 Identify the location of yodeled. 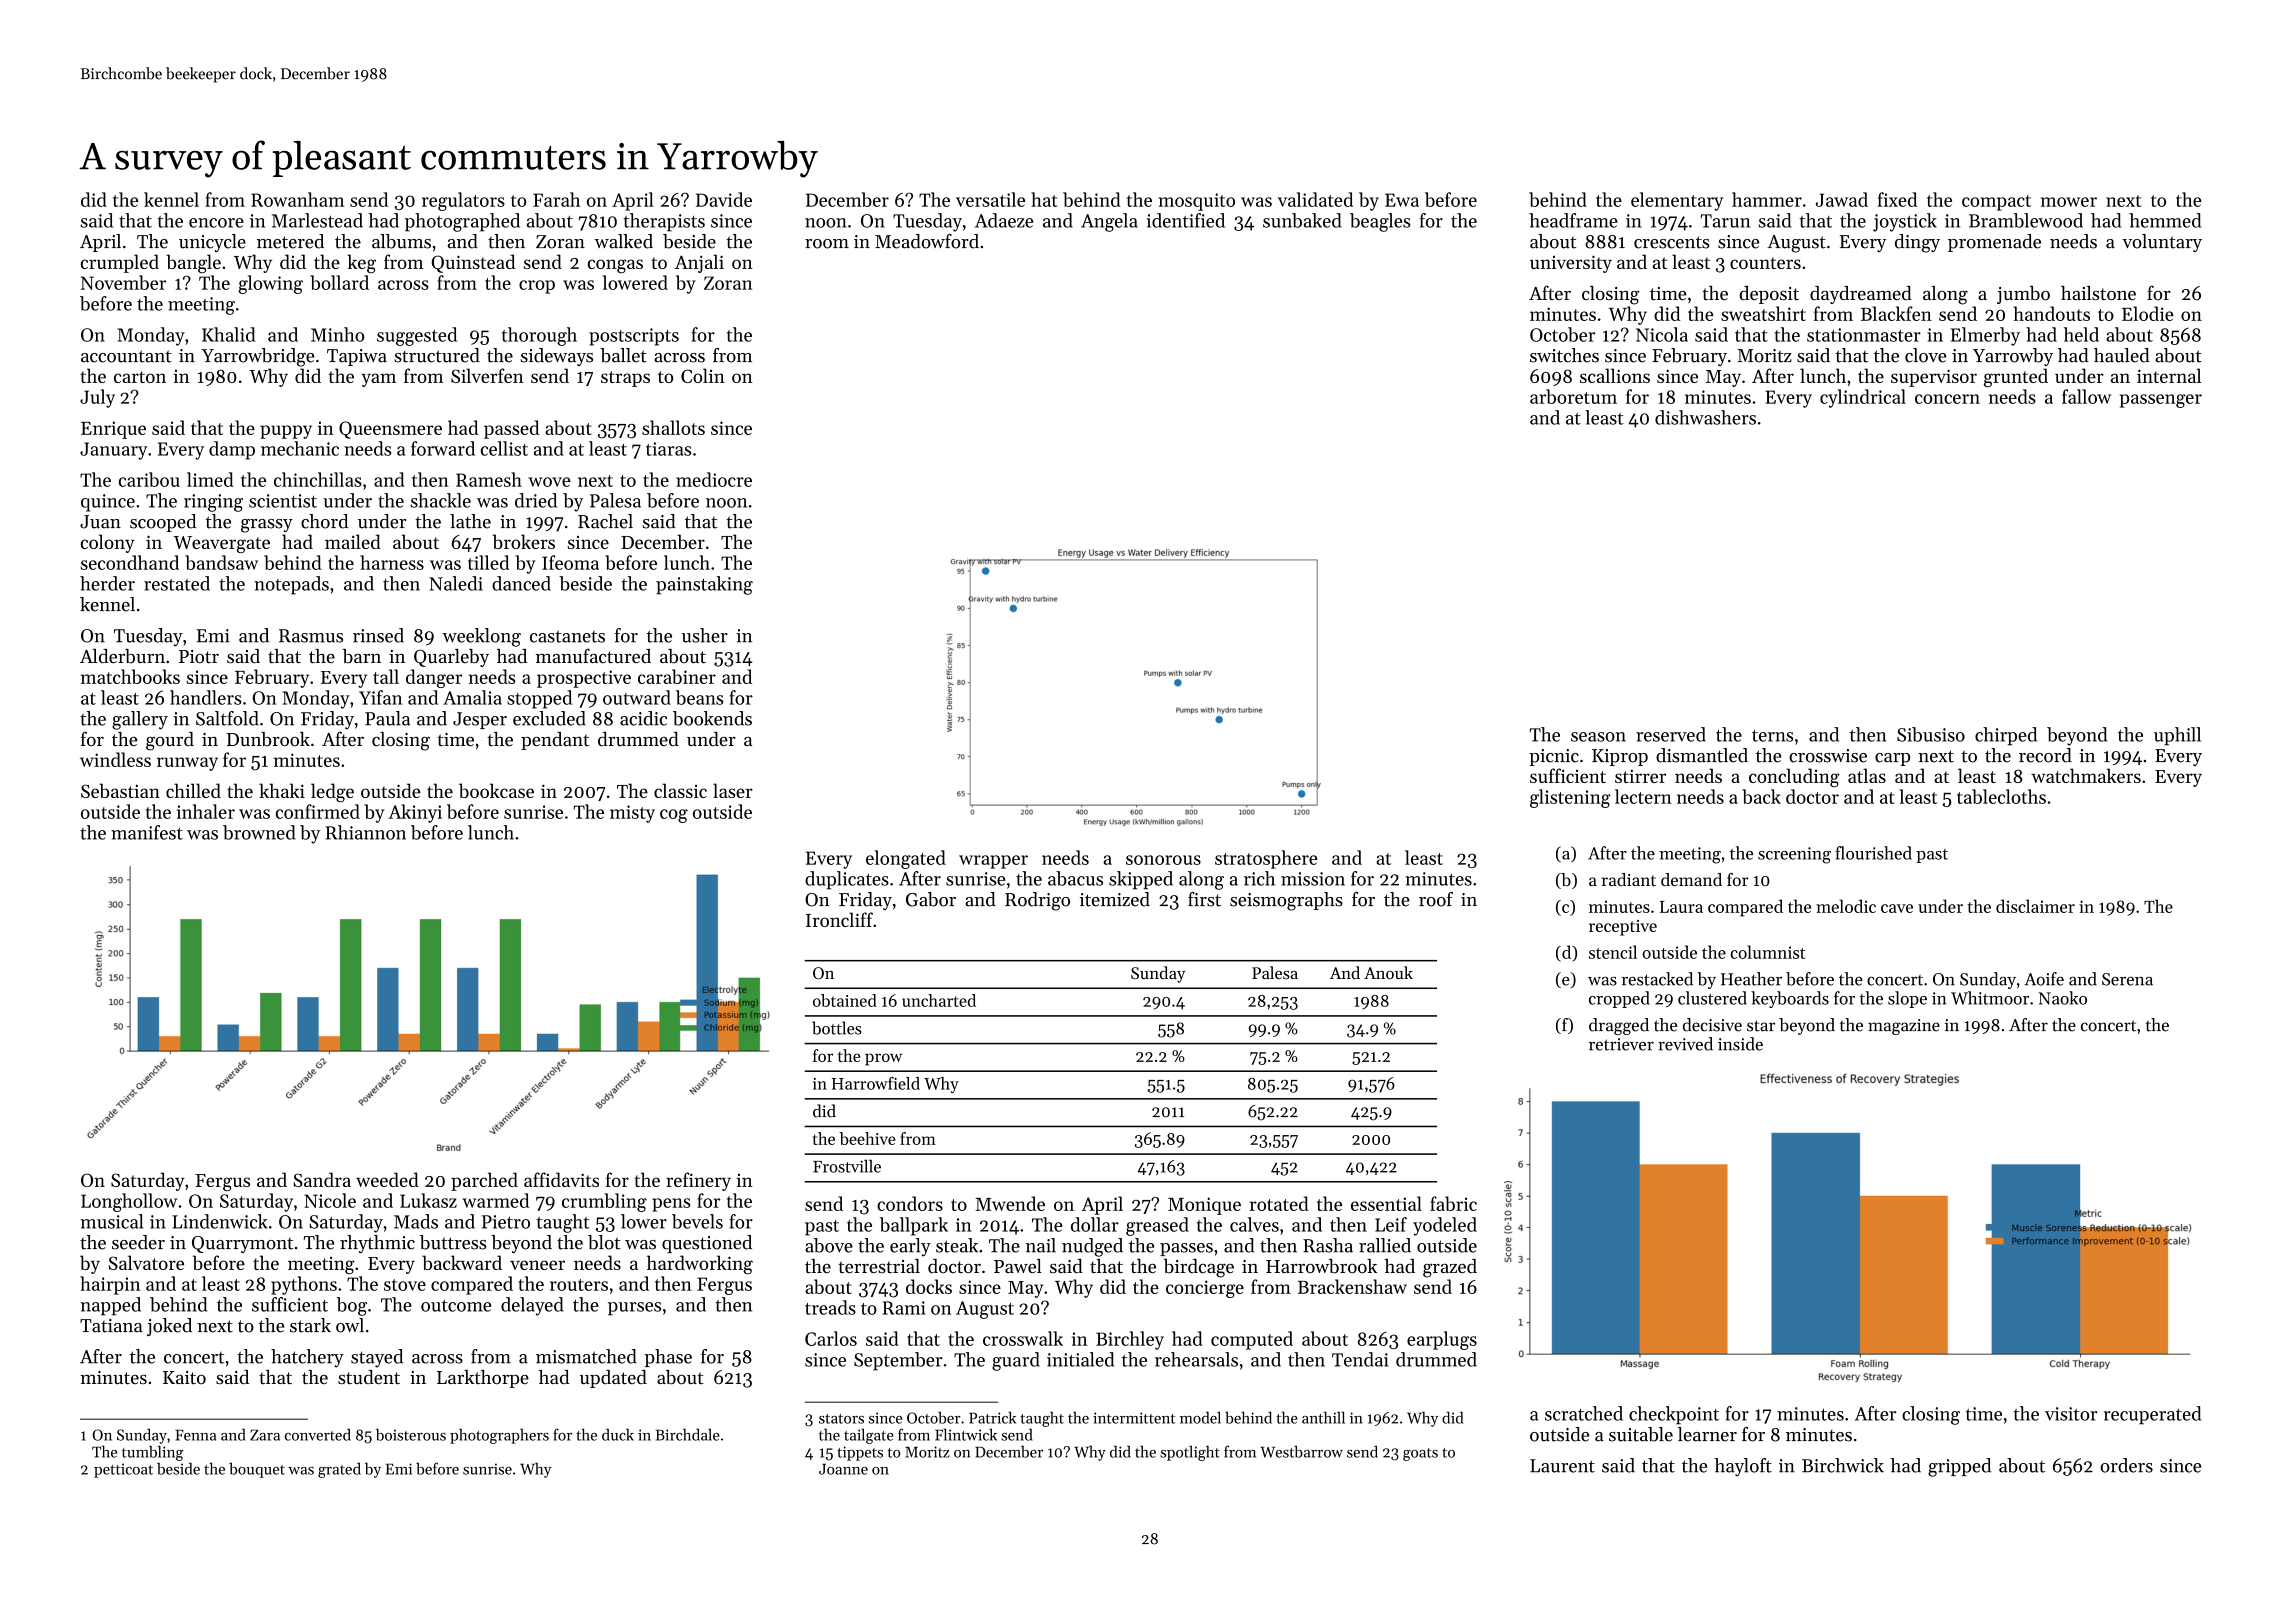
(1445, 1226).
